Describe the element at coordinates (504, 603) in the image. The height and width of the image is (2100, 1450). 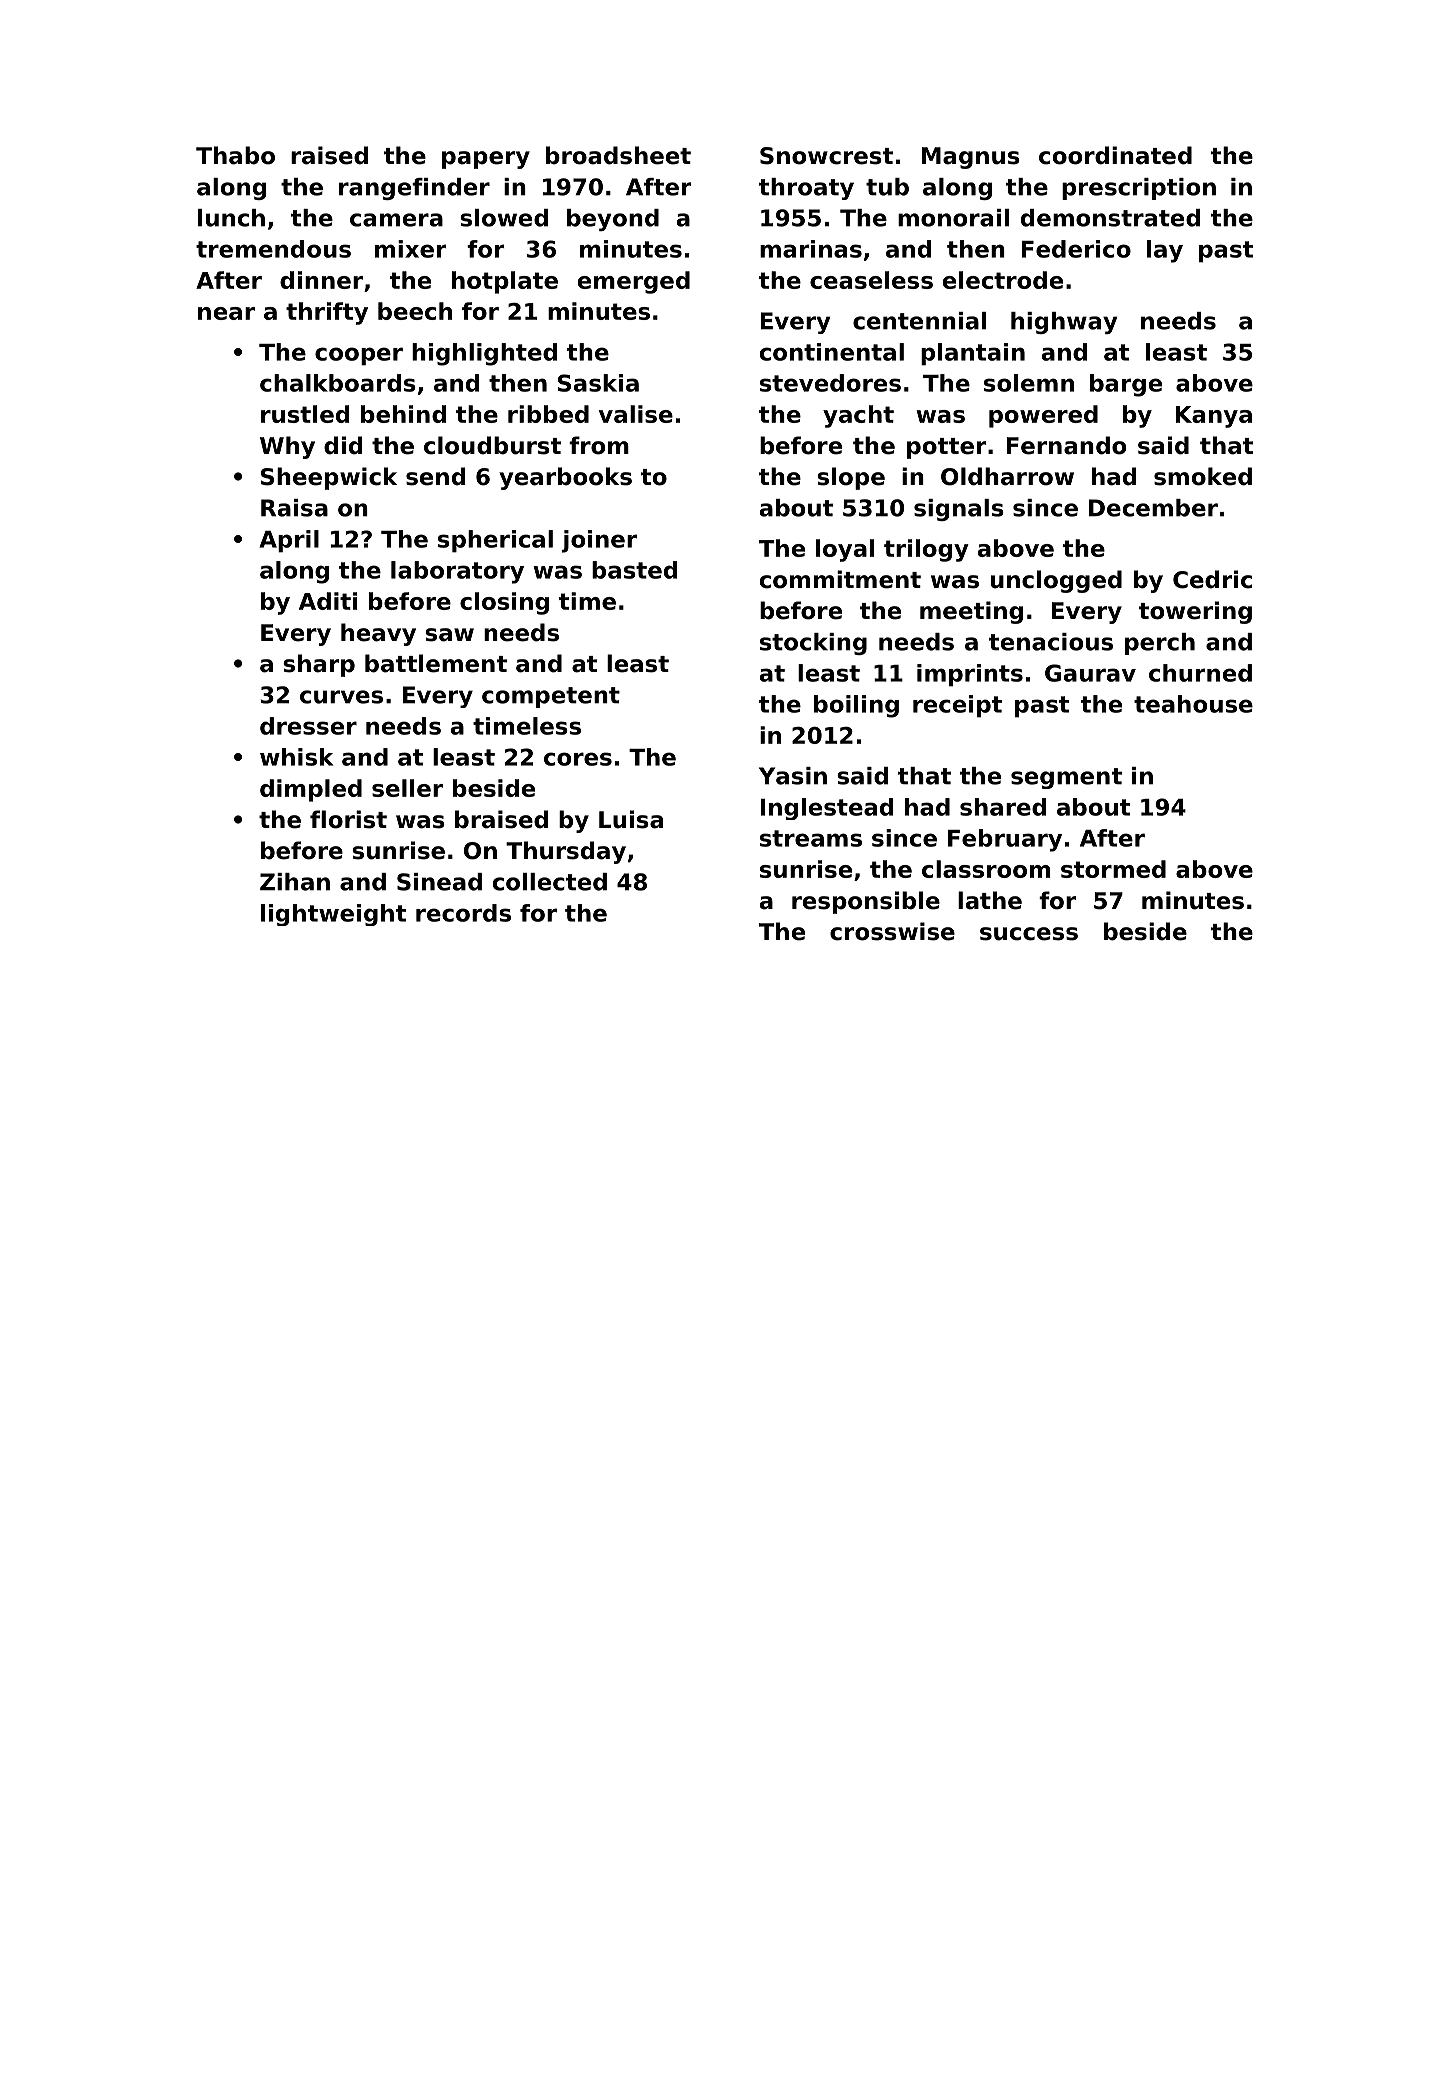
I see `closing` at that location.
